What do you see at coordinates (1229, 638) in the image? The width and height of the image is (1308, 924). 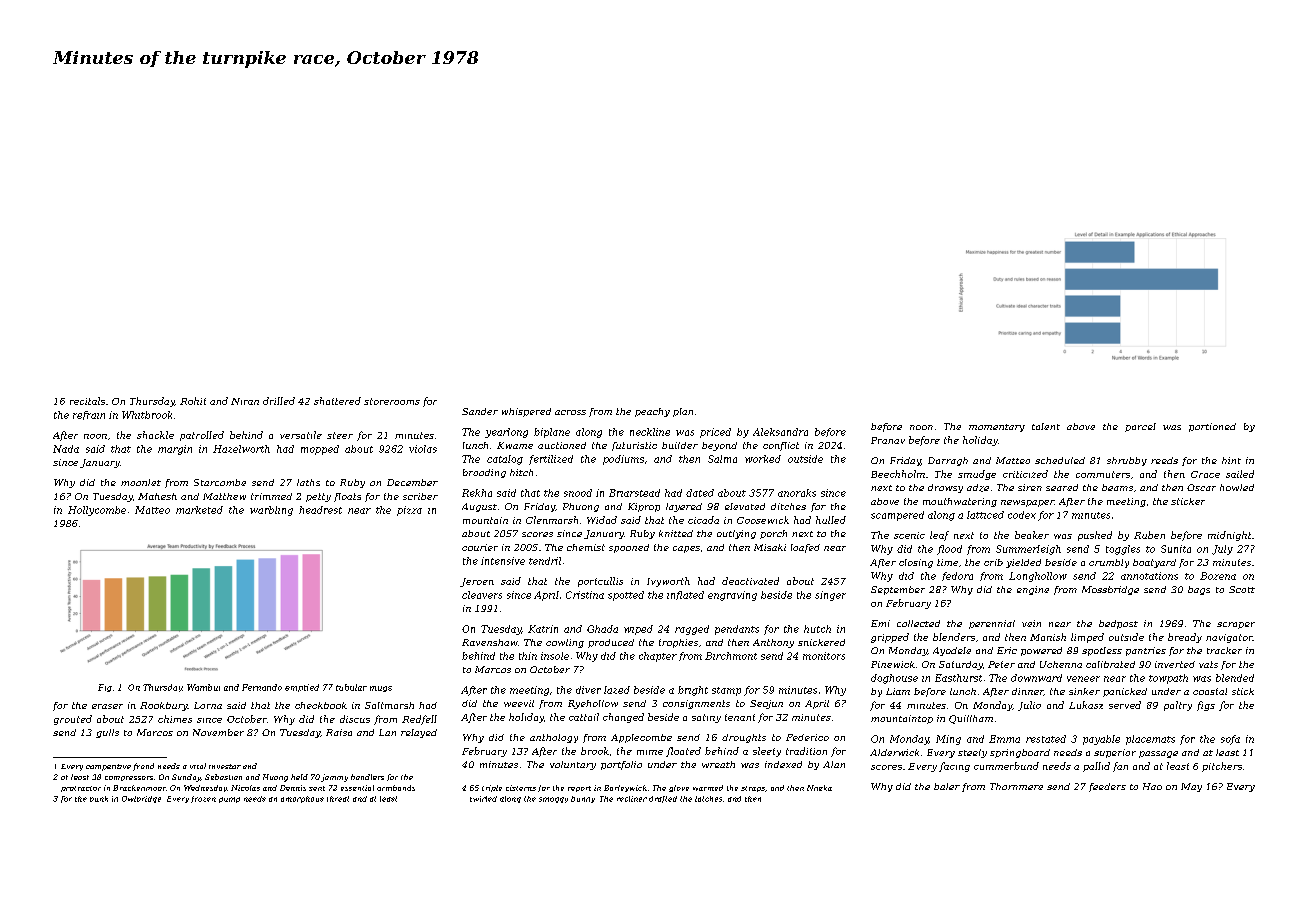 I see `navigator` at bounding box center [1229, 638].
